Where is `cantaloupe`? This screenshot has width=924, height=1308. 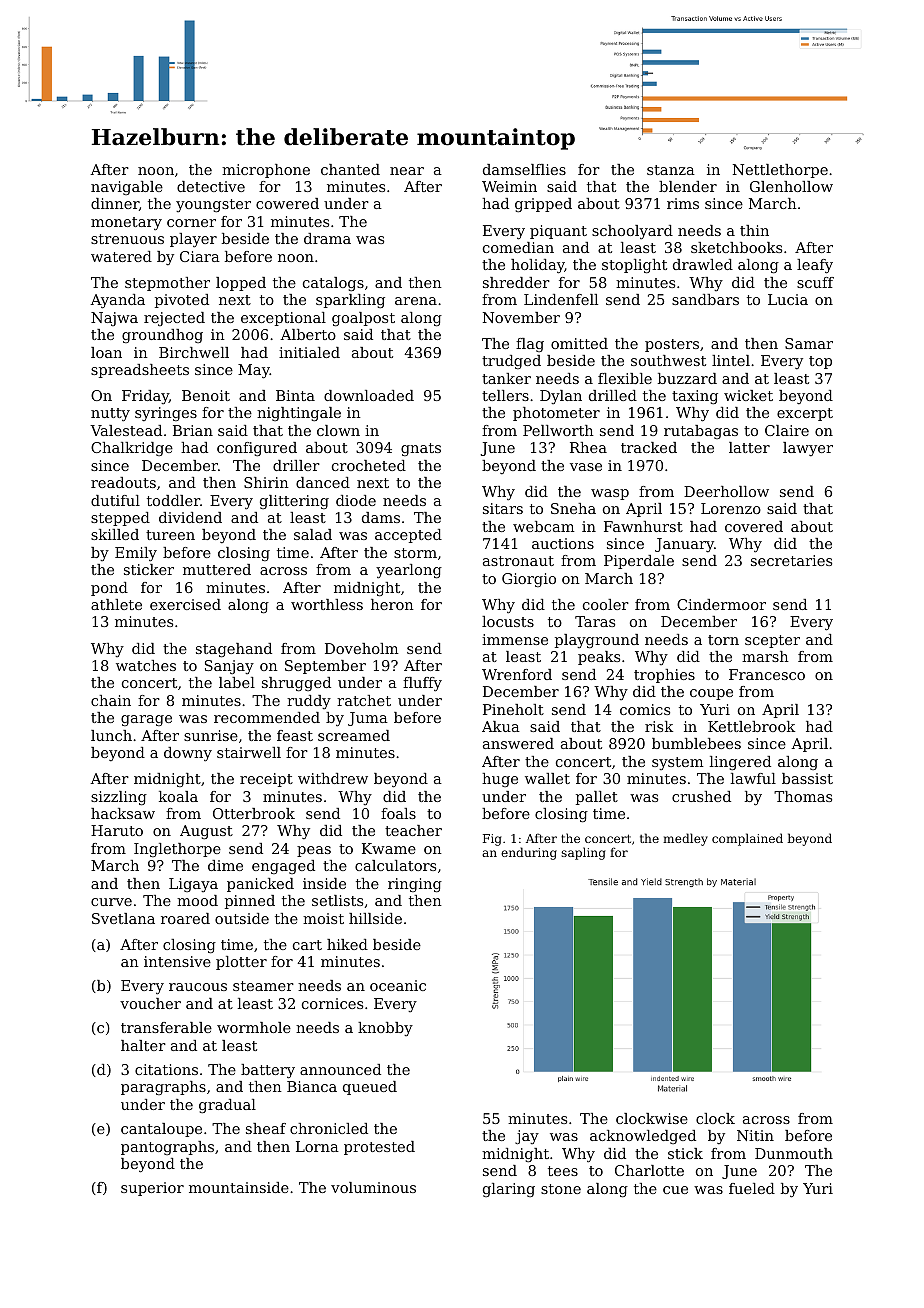 cantaloupe is located at coordinates (161, 1130).
